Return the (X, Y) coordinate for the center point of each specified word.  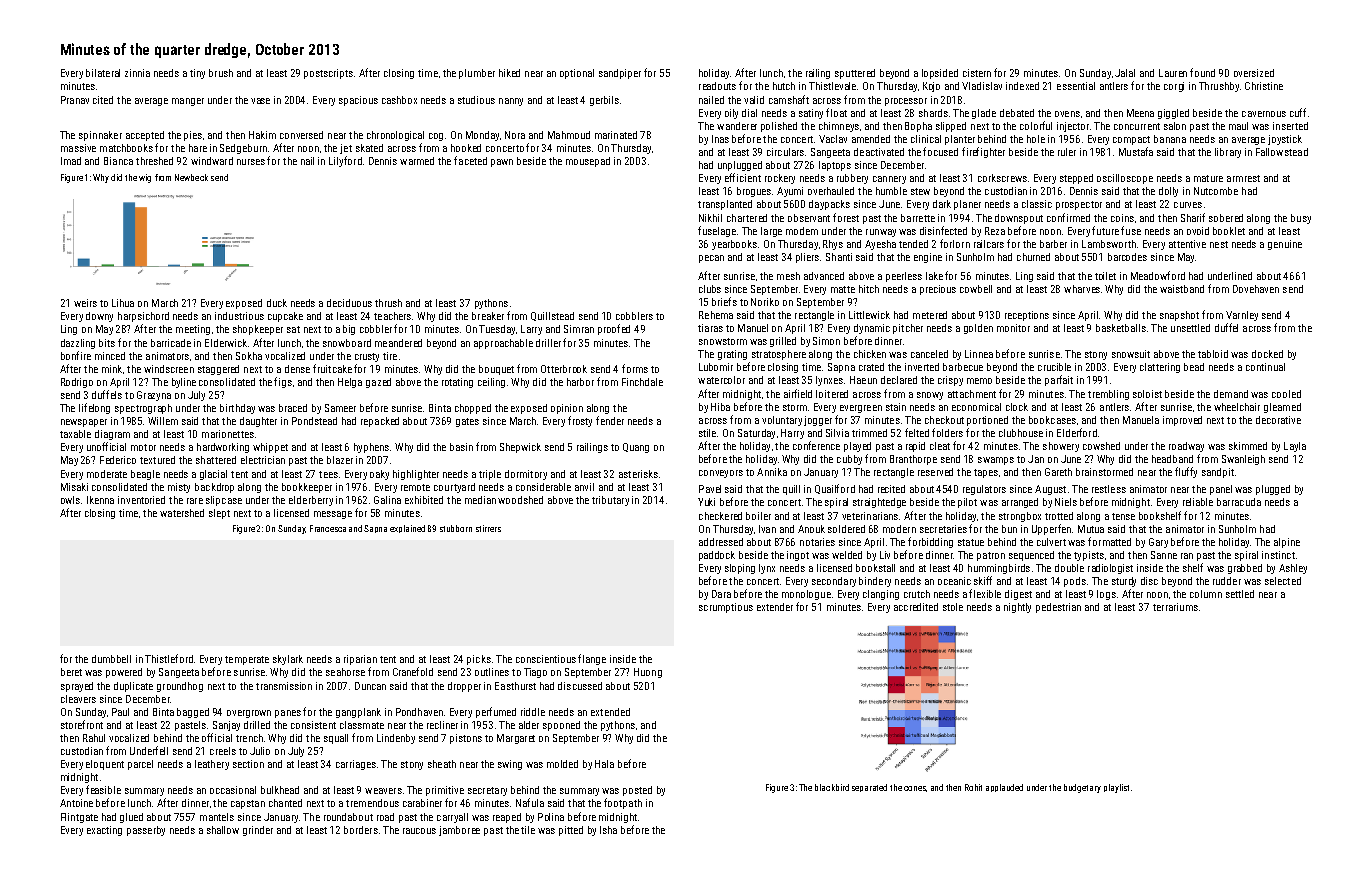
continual (1265, 367)
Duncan (370, 686)
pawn (502, 163)
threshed (154, 161)
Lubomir (716, 367)
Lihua (123, 303)
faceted (470, 160)
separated (869, 788)
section (248, 764)
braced (293, 408)
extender (775, 607)
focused (940, 151)
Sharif (1193, 217)
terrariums (1175, 607)
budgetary (1082, 788)
